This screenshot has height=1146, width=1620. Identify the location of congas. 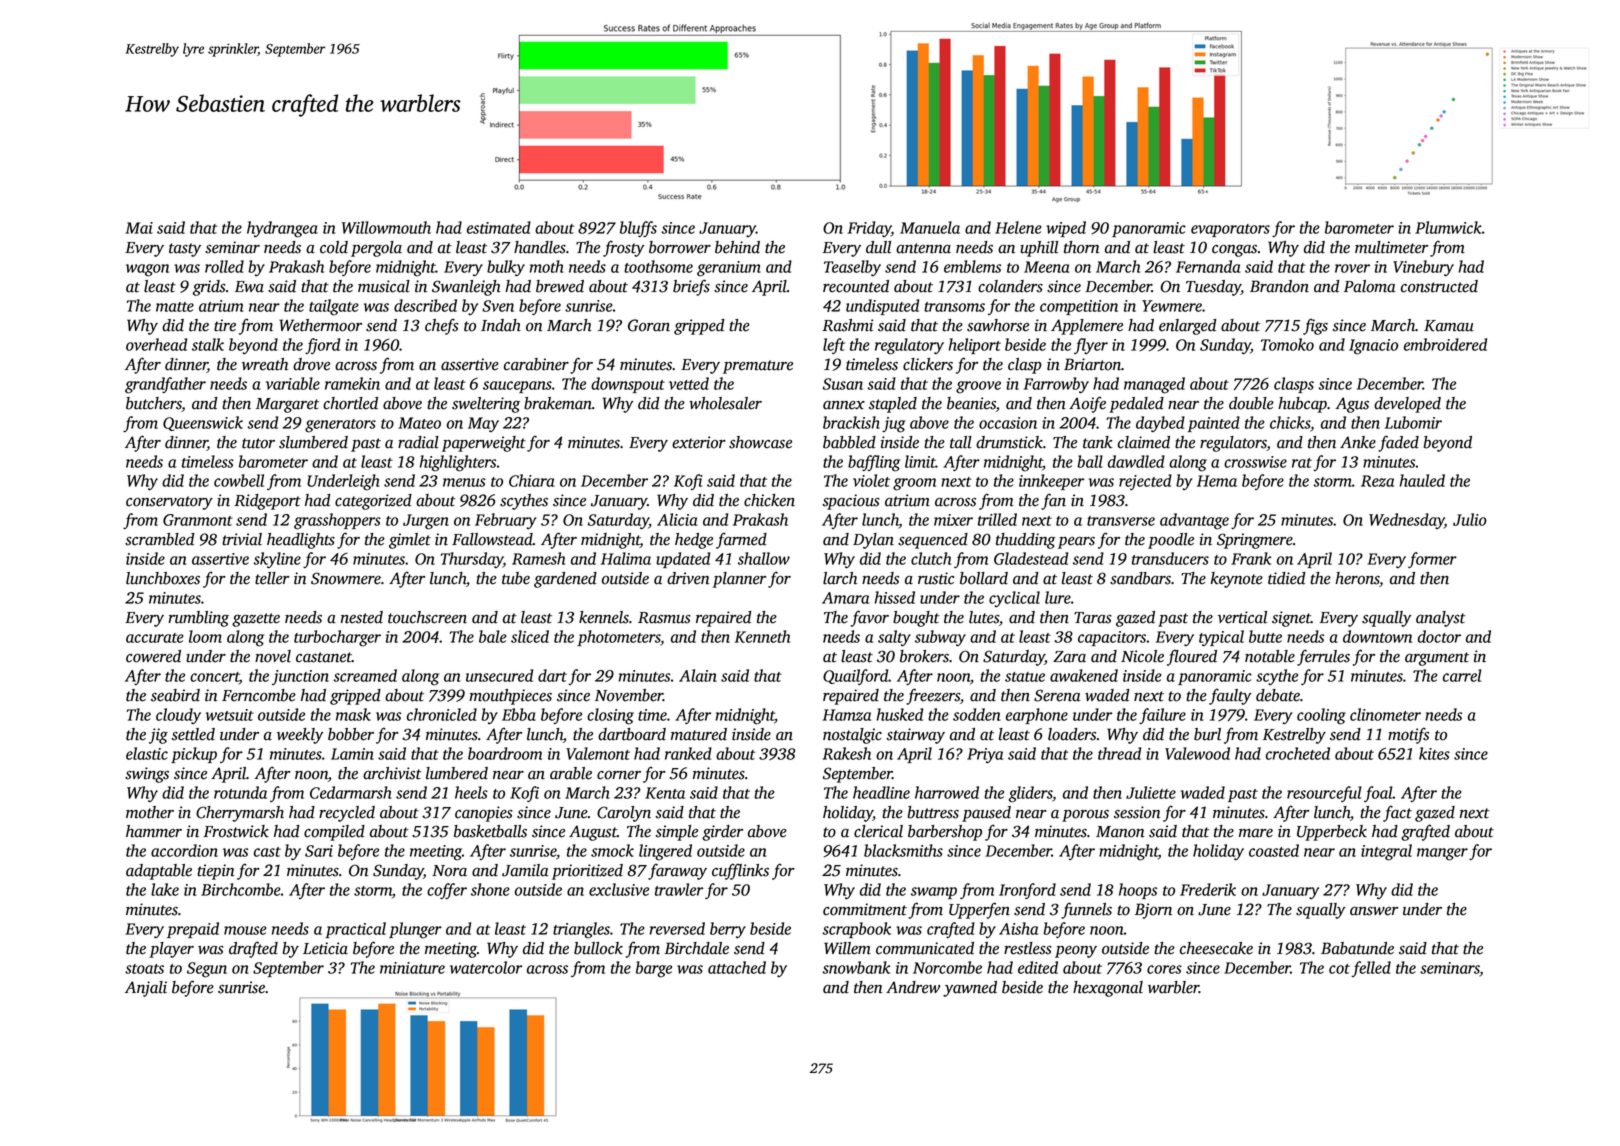
(1234, 250).
